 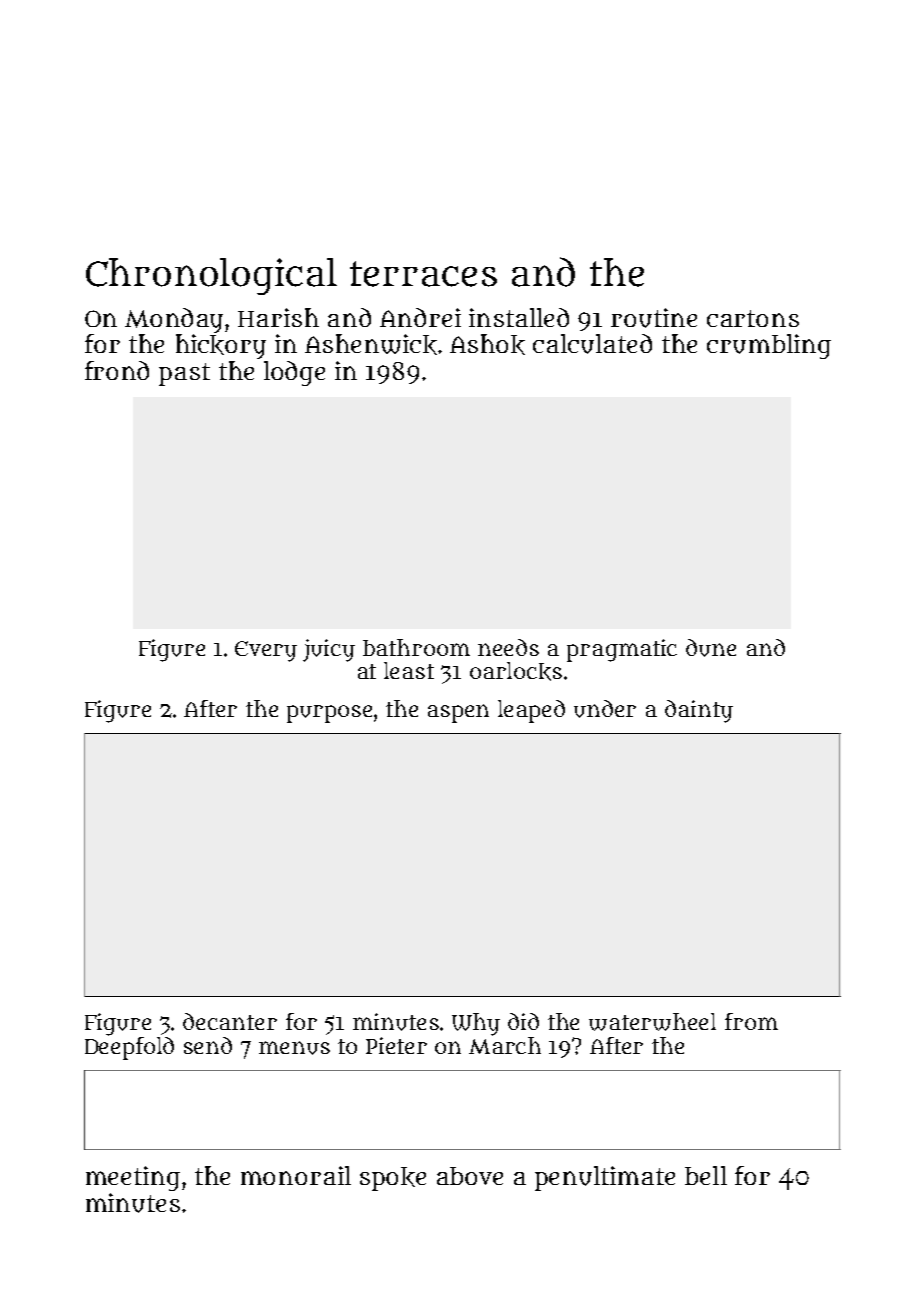 What do you see at coordinates (133, 1178) in the screenshot?
I see `meeting` at bounding box center [133, 1178].
